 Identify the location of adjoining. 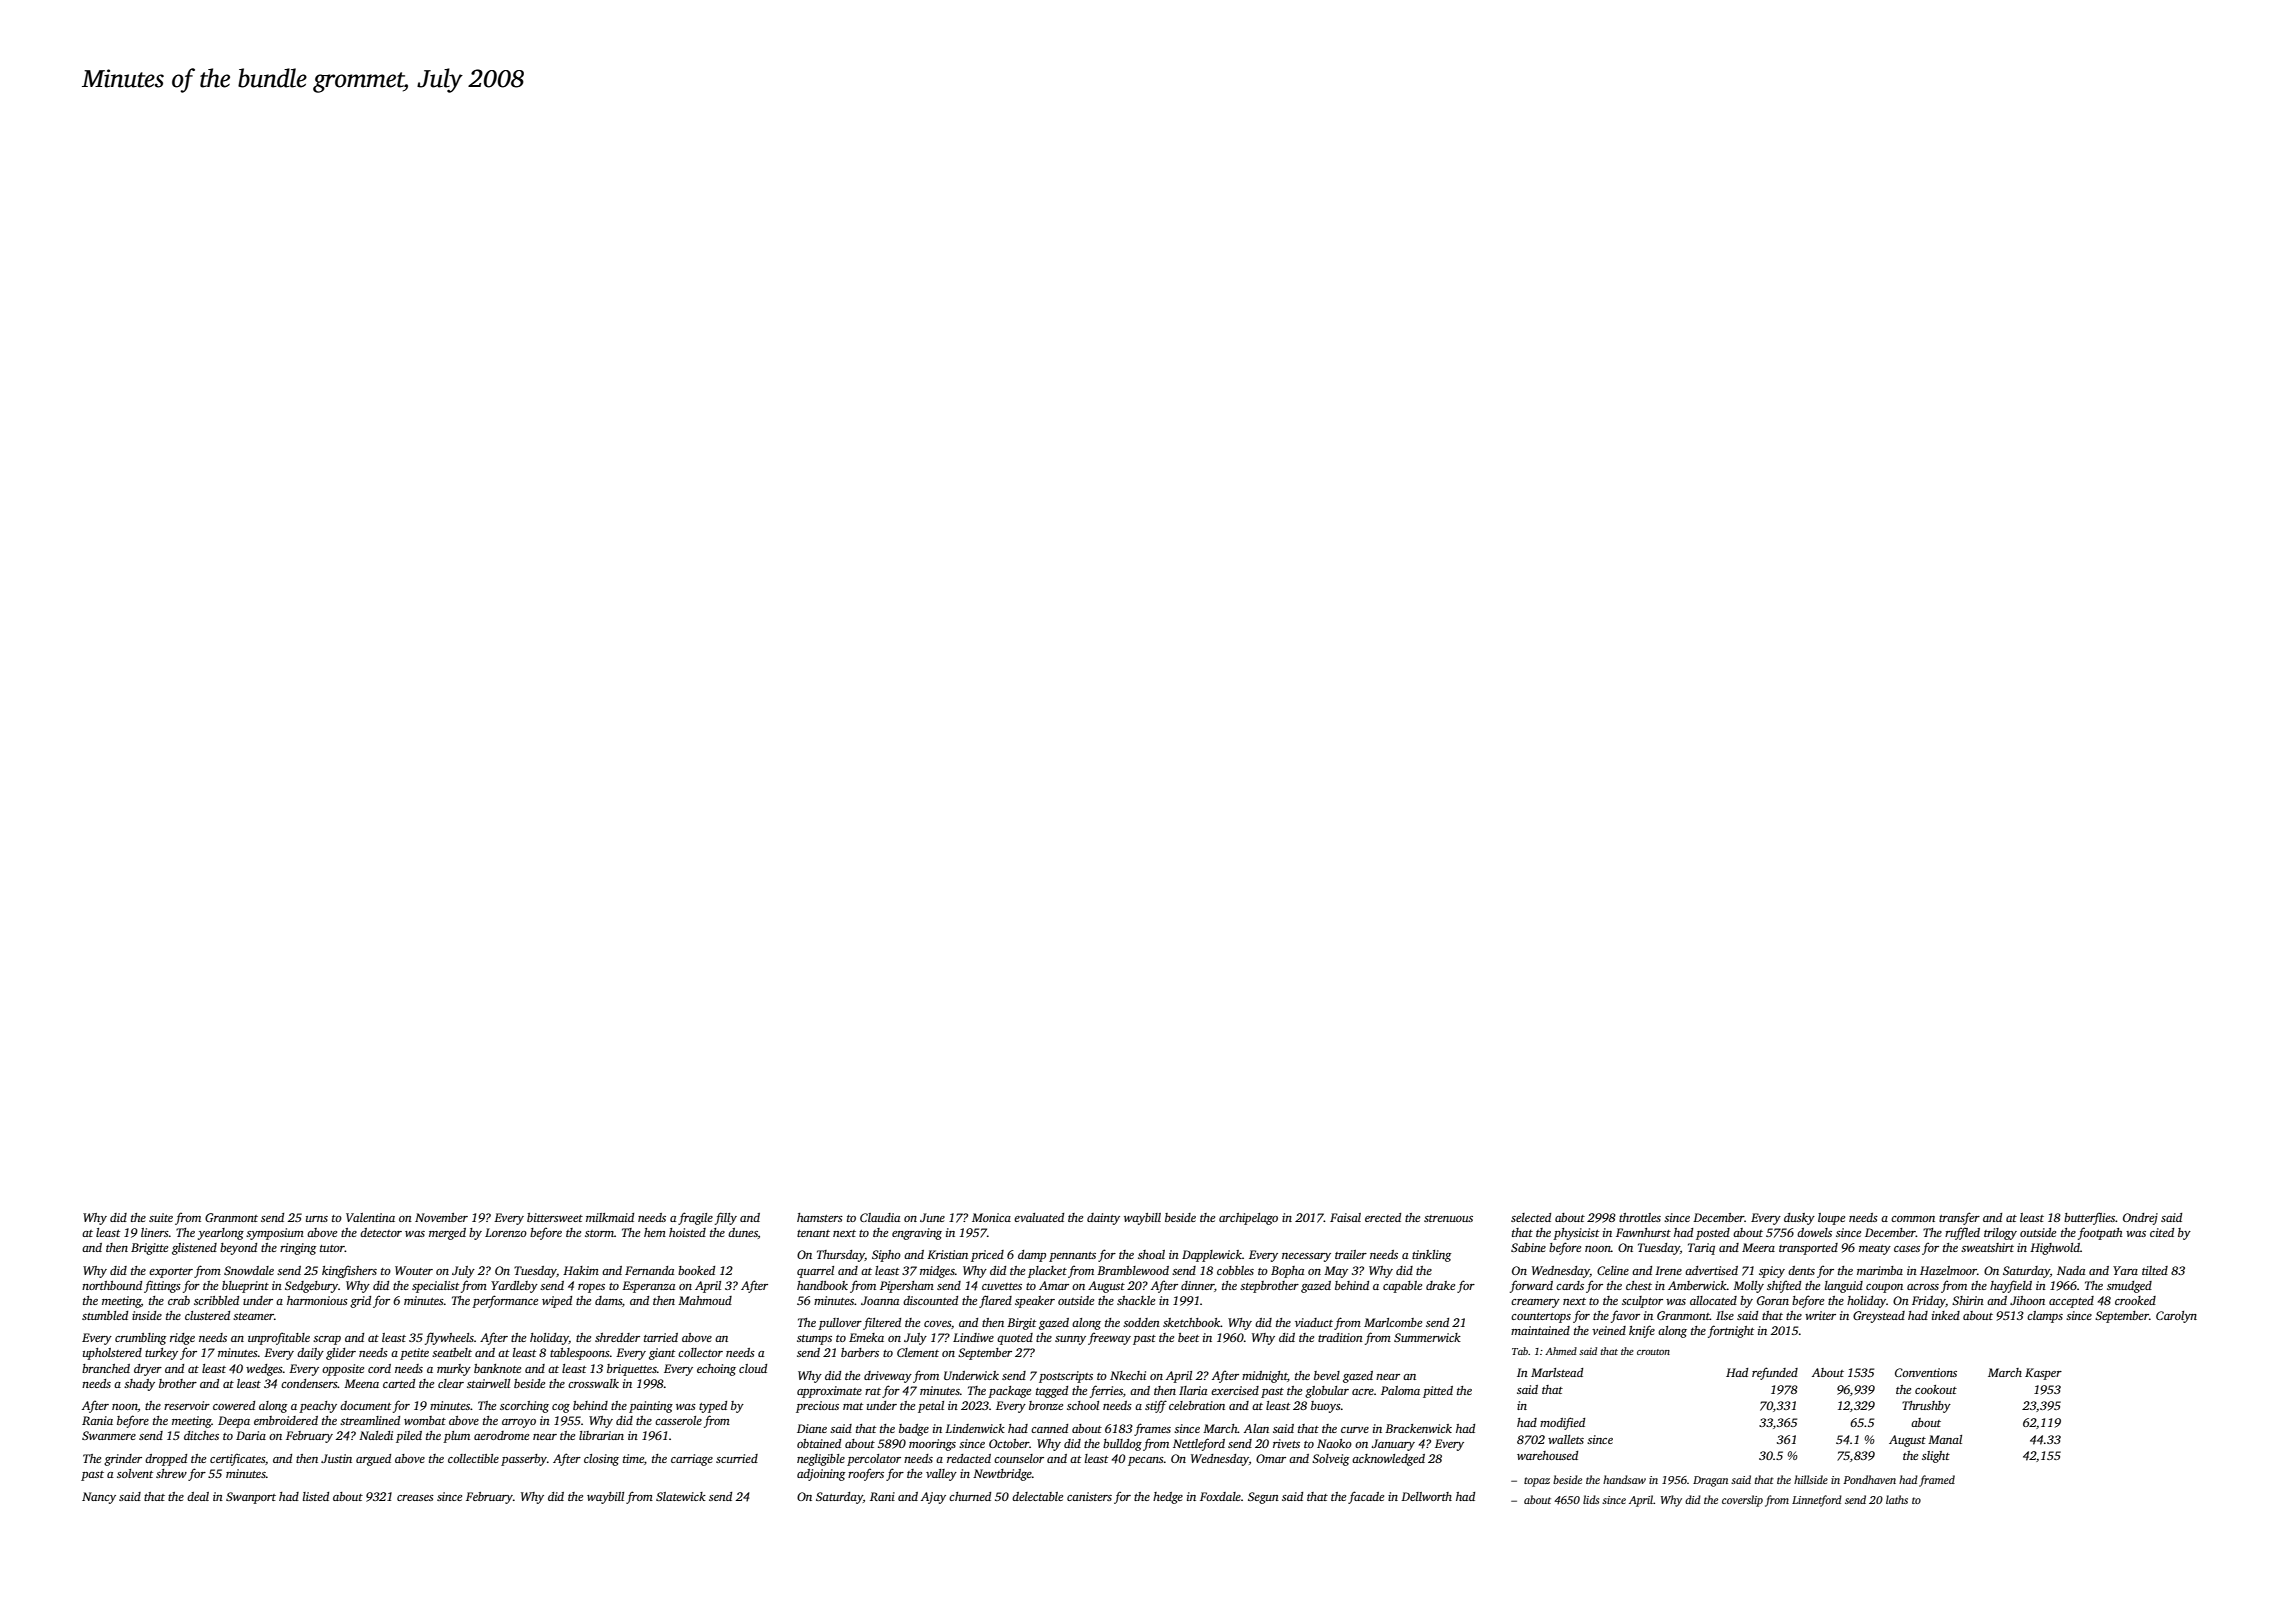
(821, 1475).
